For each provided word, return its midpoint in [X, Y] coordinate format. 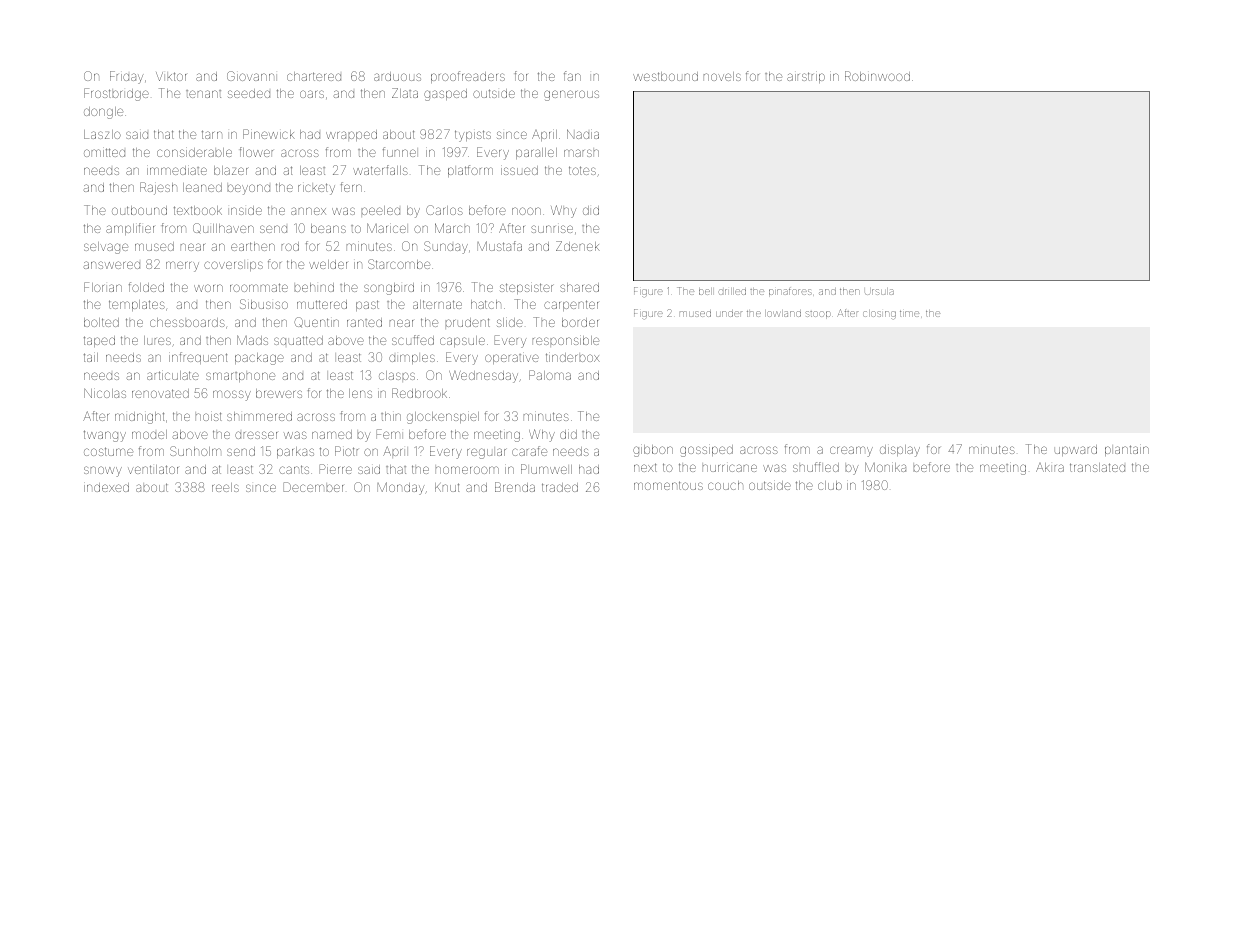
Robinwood [877, 76]
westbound [665, 76]
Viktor [171, 76]
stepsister [526, 288]
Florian [103, 287]
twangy [105, 436]
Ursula [879, 291]
